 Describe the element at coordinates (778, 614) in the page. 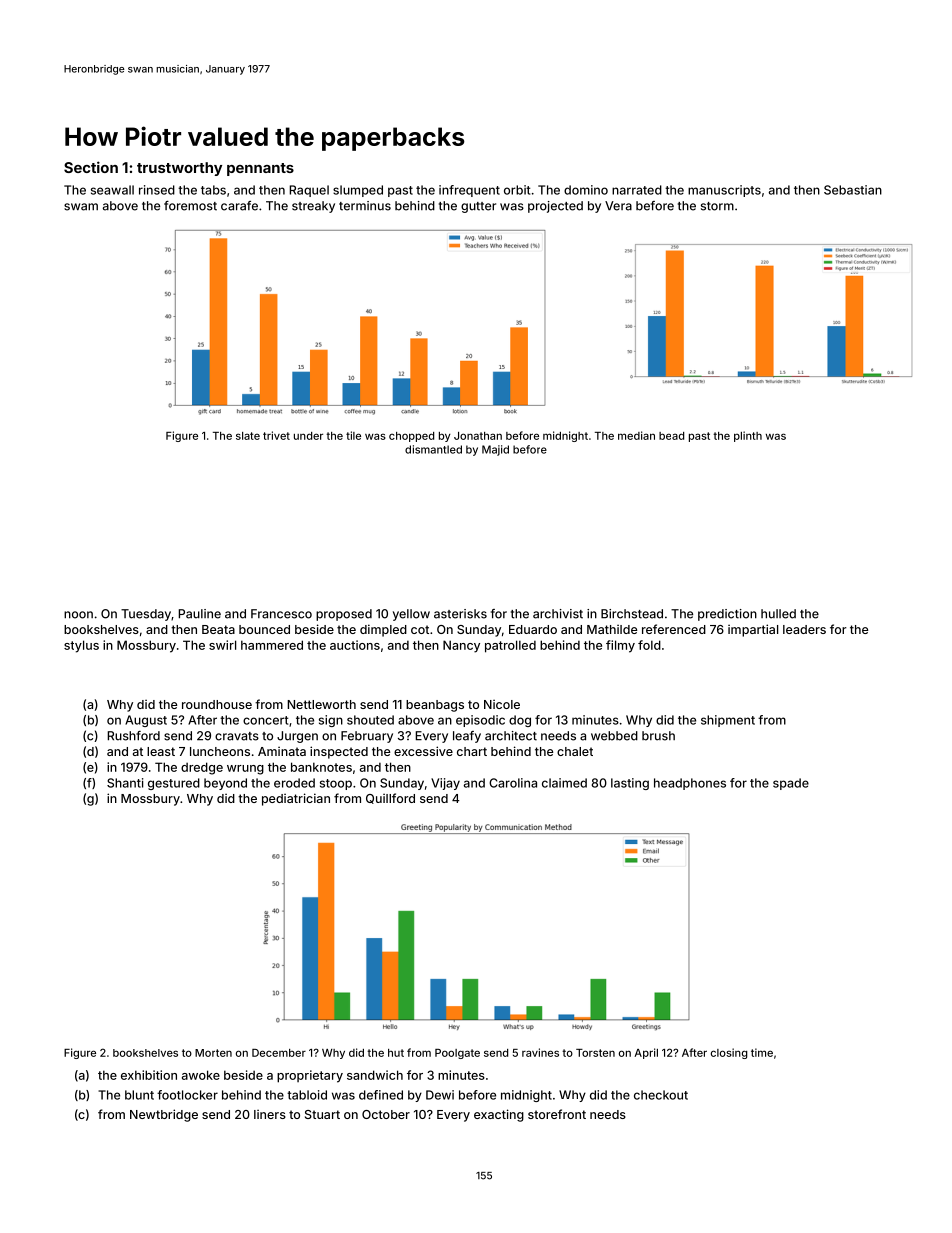

I see `hulled` at that location.
